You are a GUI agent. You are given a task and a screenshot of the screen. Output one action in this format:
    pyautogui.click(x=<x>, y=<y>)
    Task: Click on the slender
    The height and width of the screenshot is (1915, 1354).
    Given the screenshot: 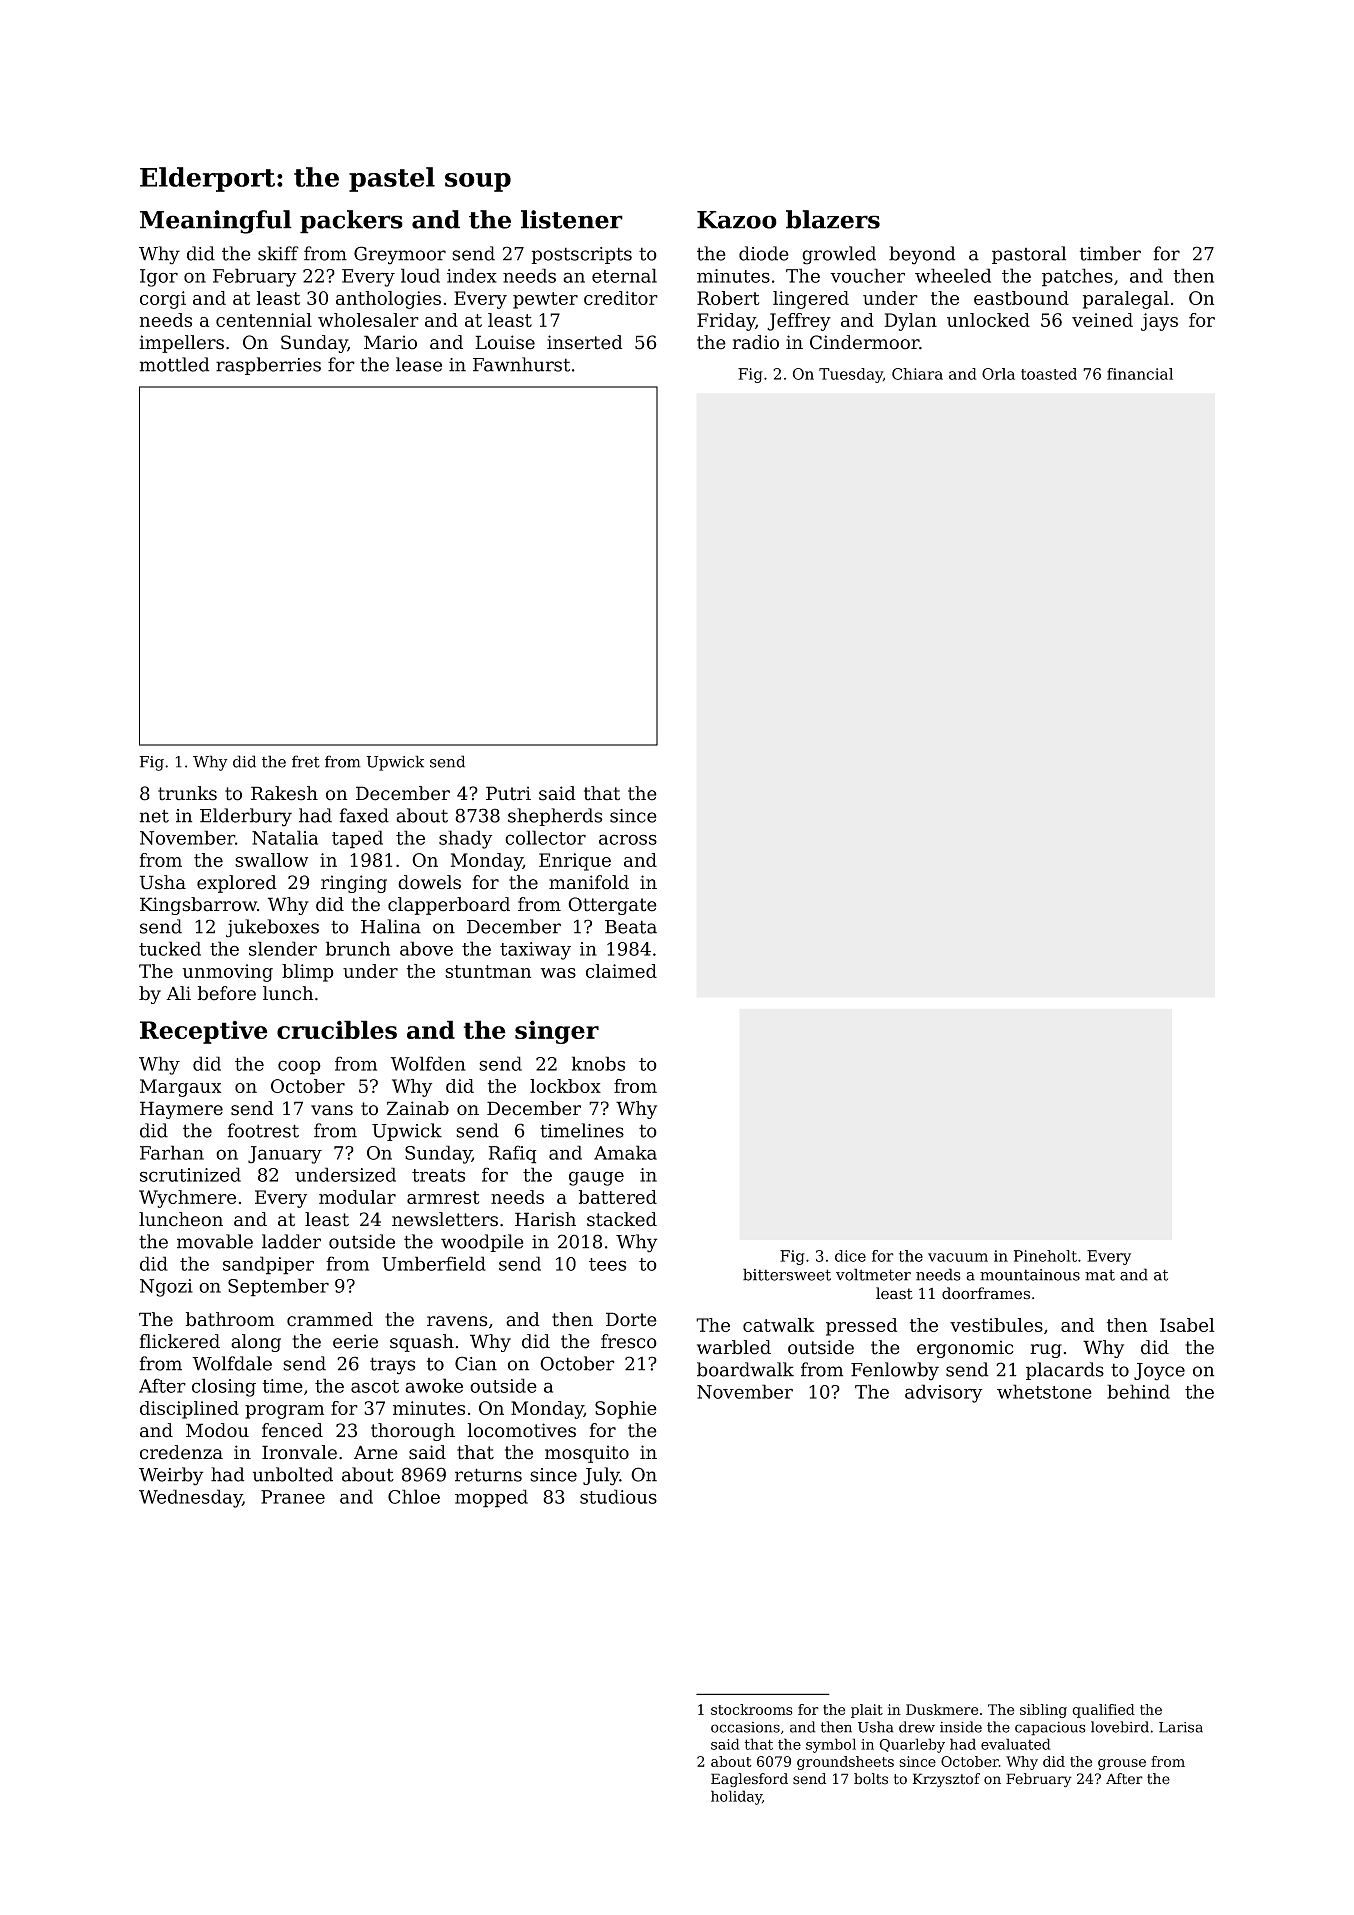 What is the action you would take?
    pyautogui.click(x=283, y=948)
